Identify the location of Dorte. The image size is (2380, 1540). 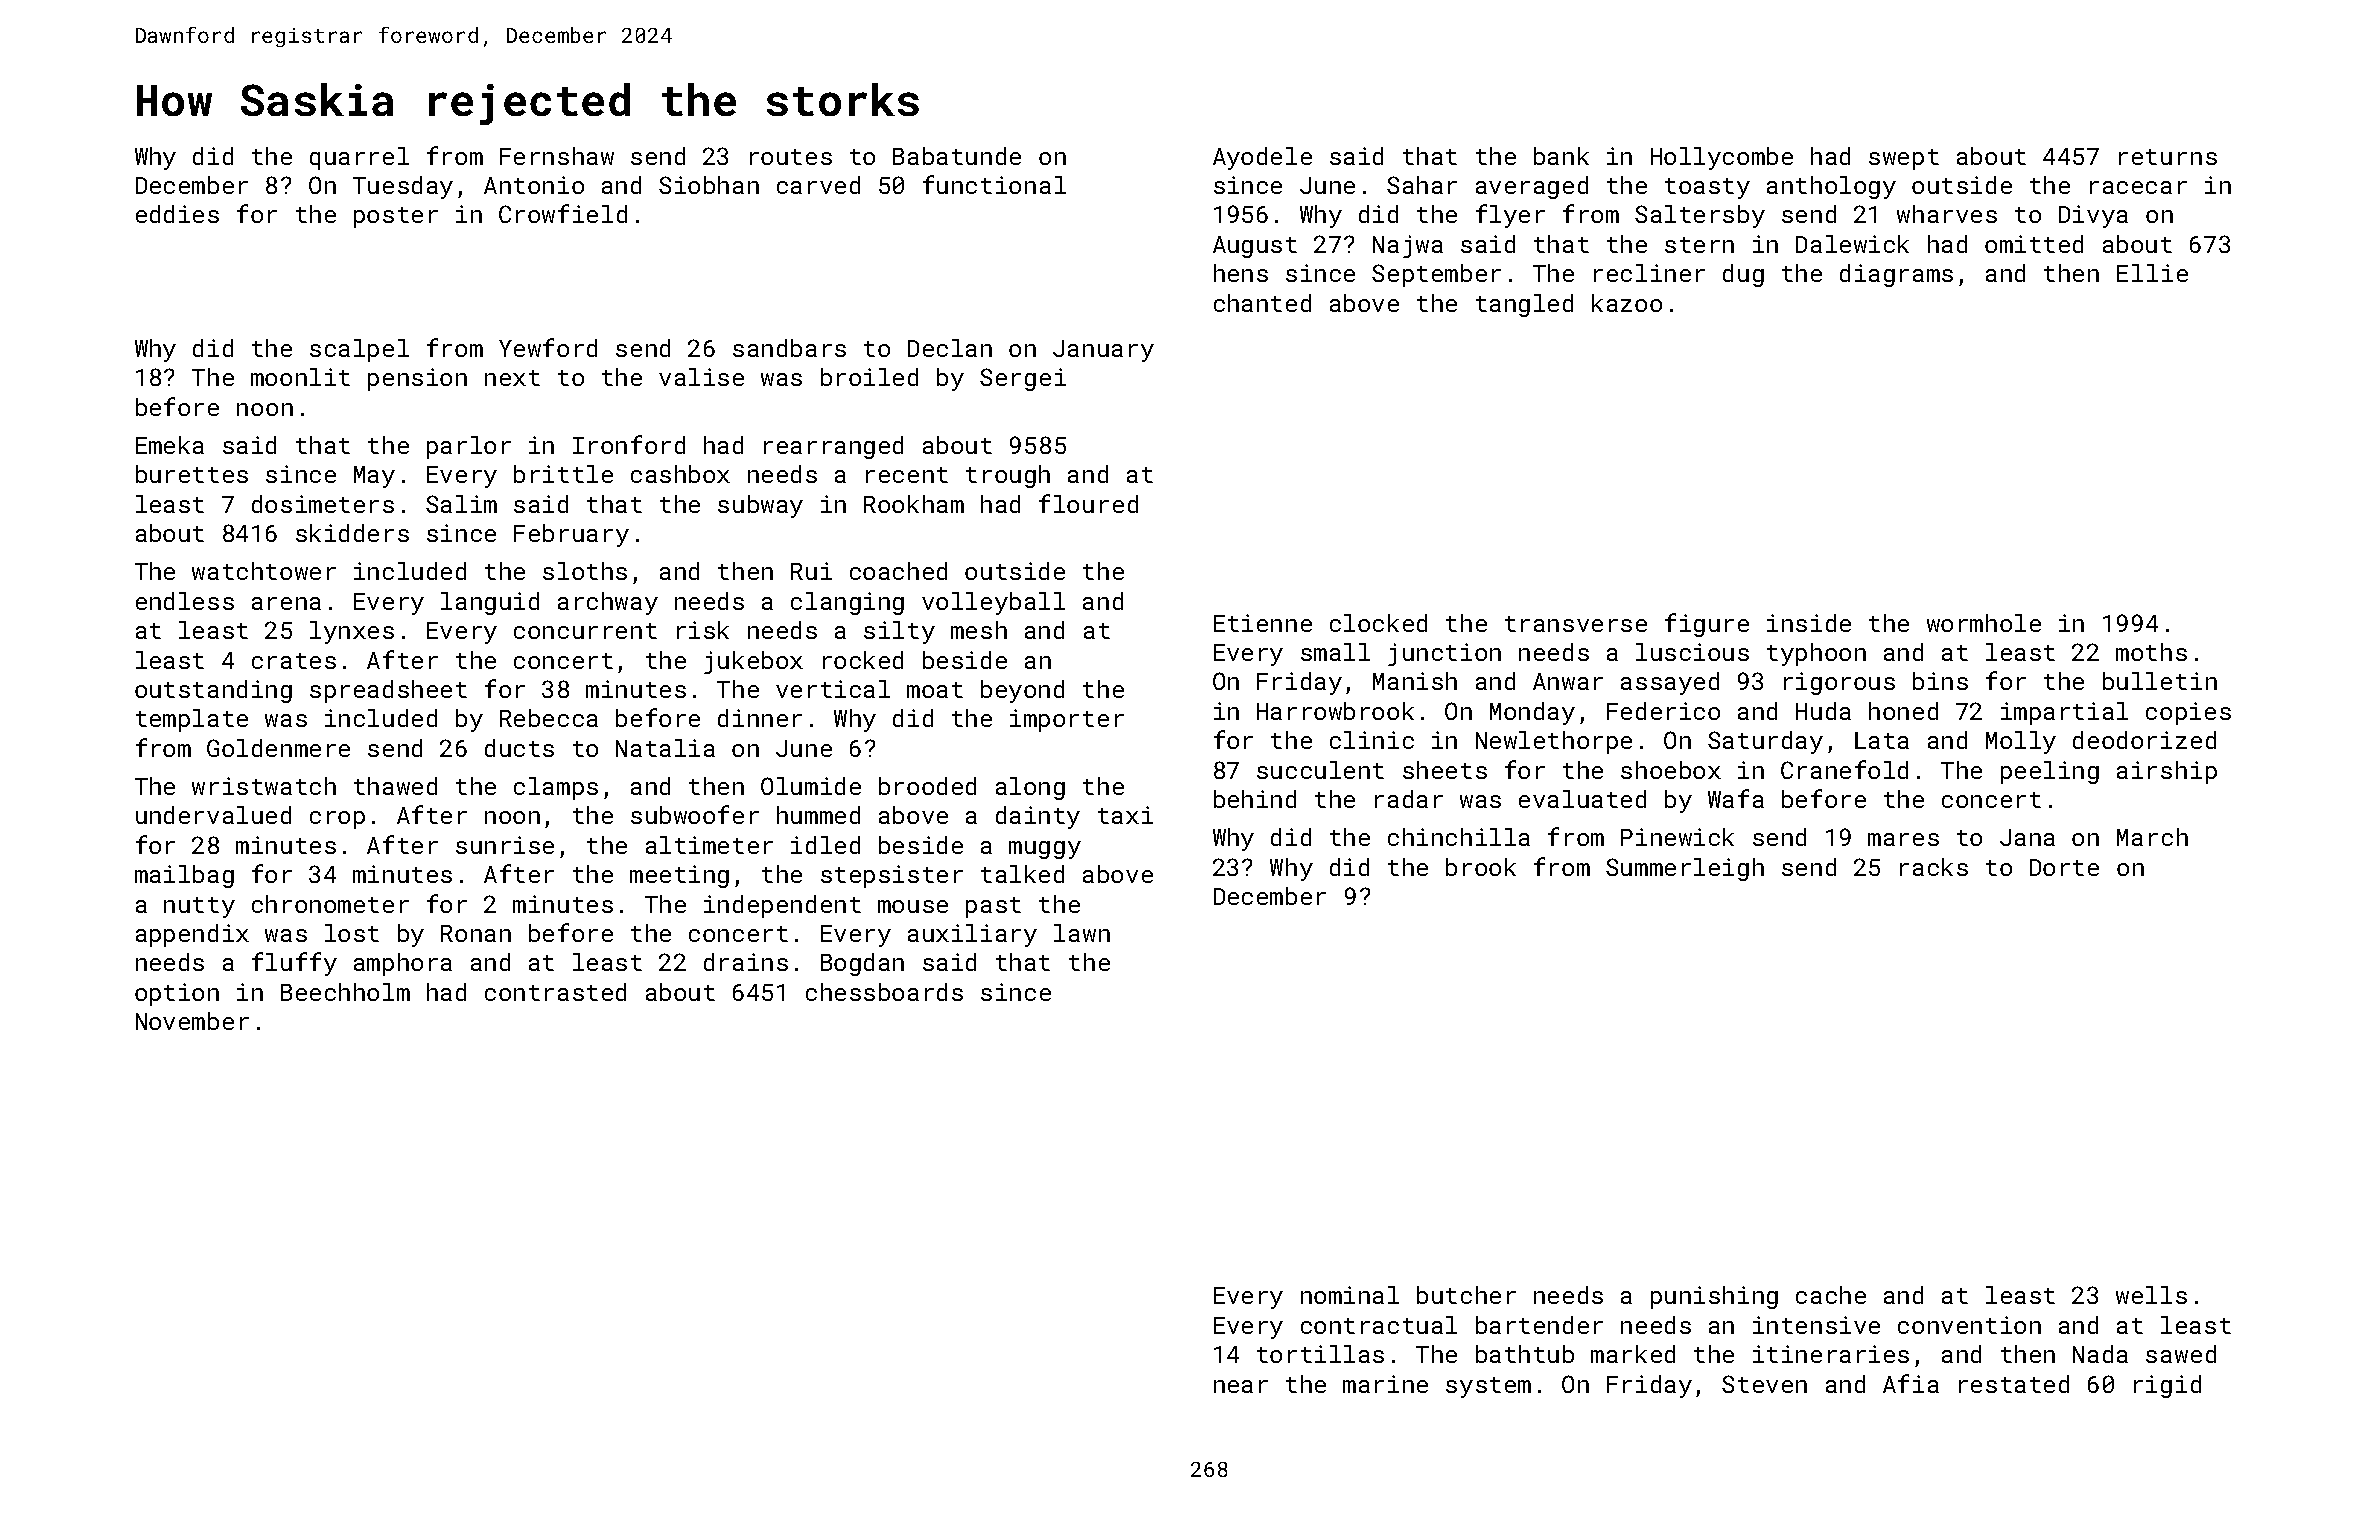
(2064, 867).
